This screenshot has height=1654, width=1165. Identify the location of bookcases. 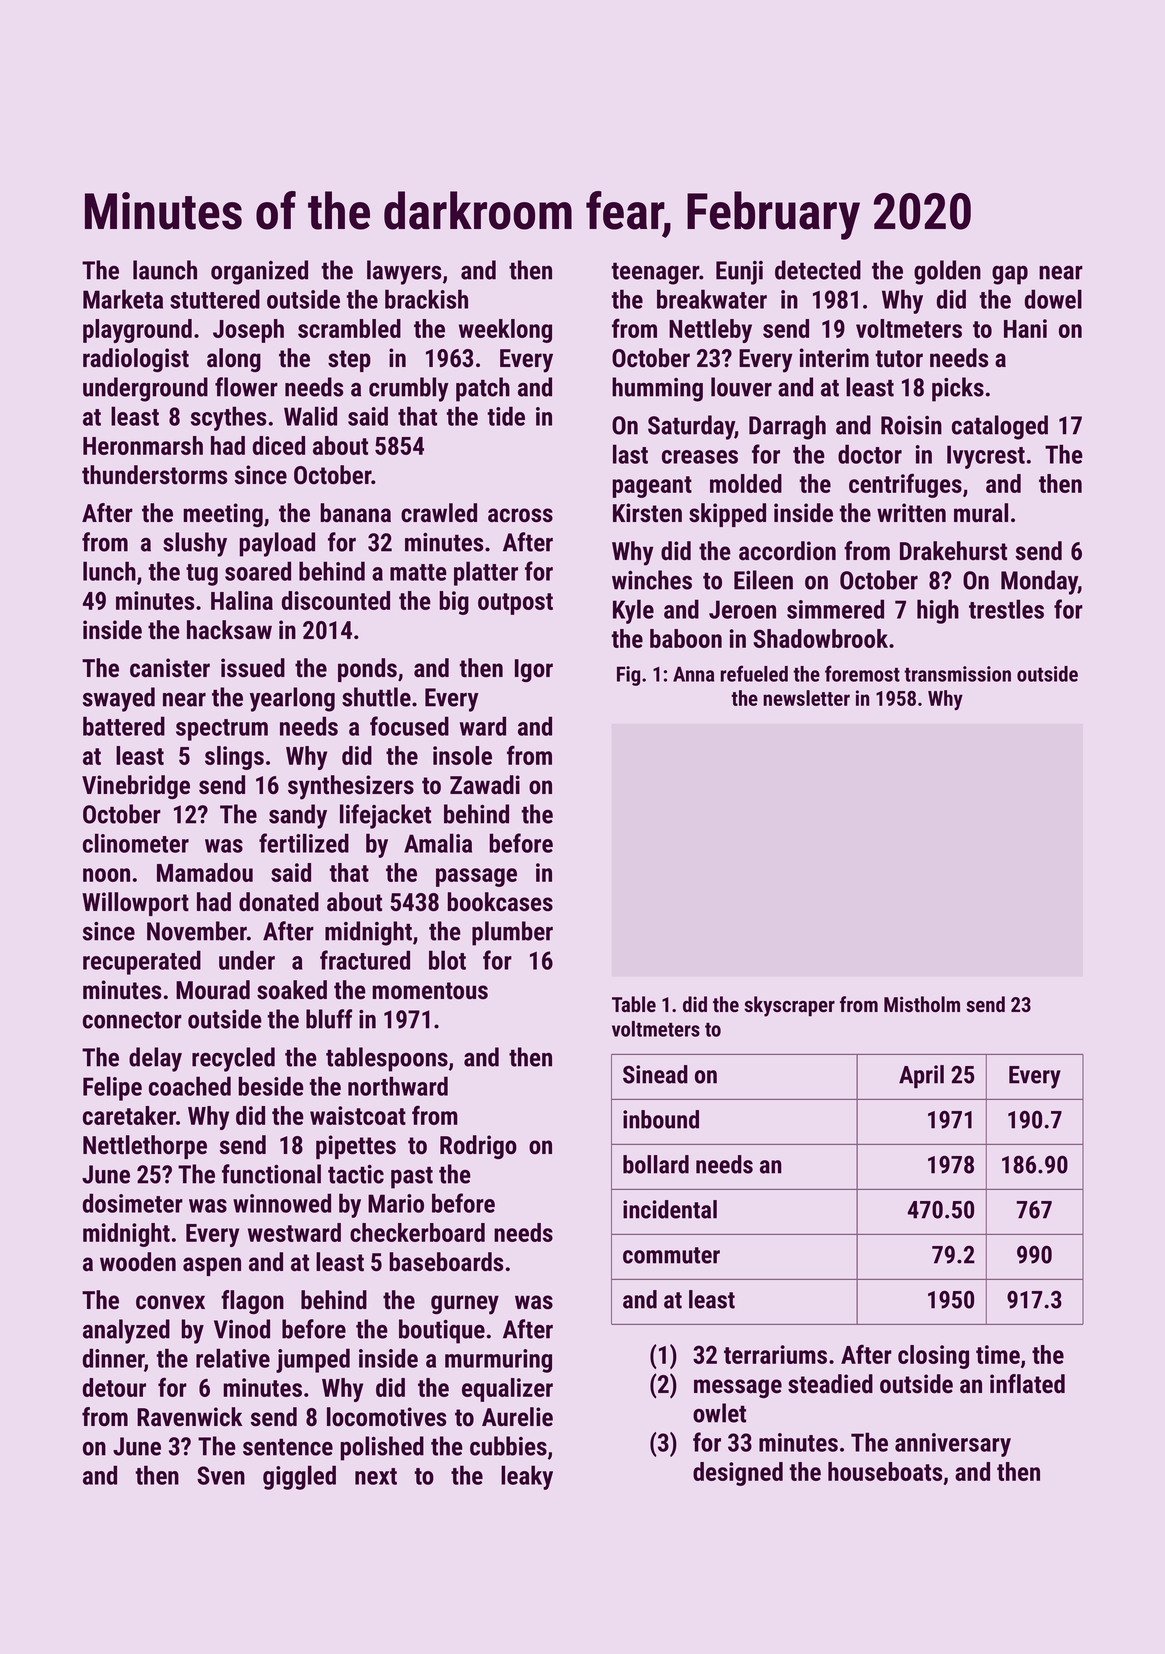
(500, 902).
